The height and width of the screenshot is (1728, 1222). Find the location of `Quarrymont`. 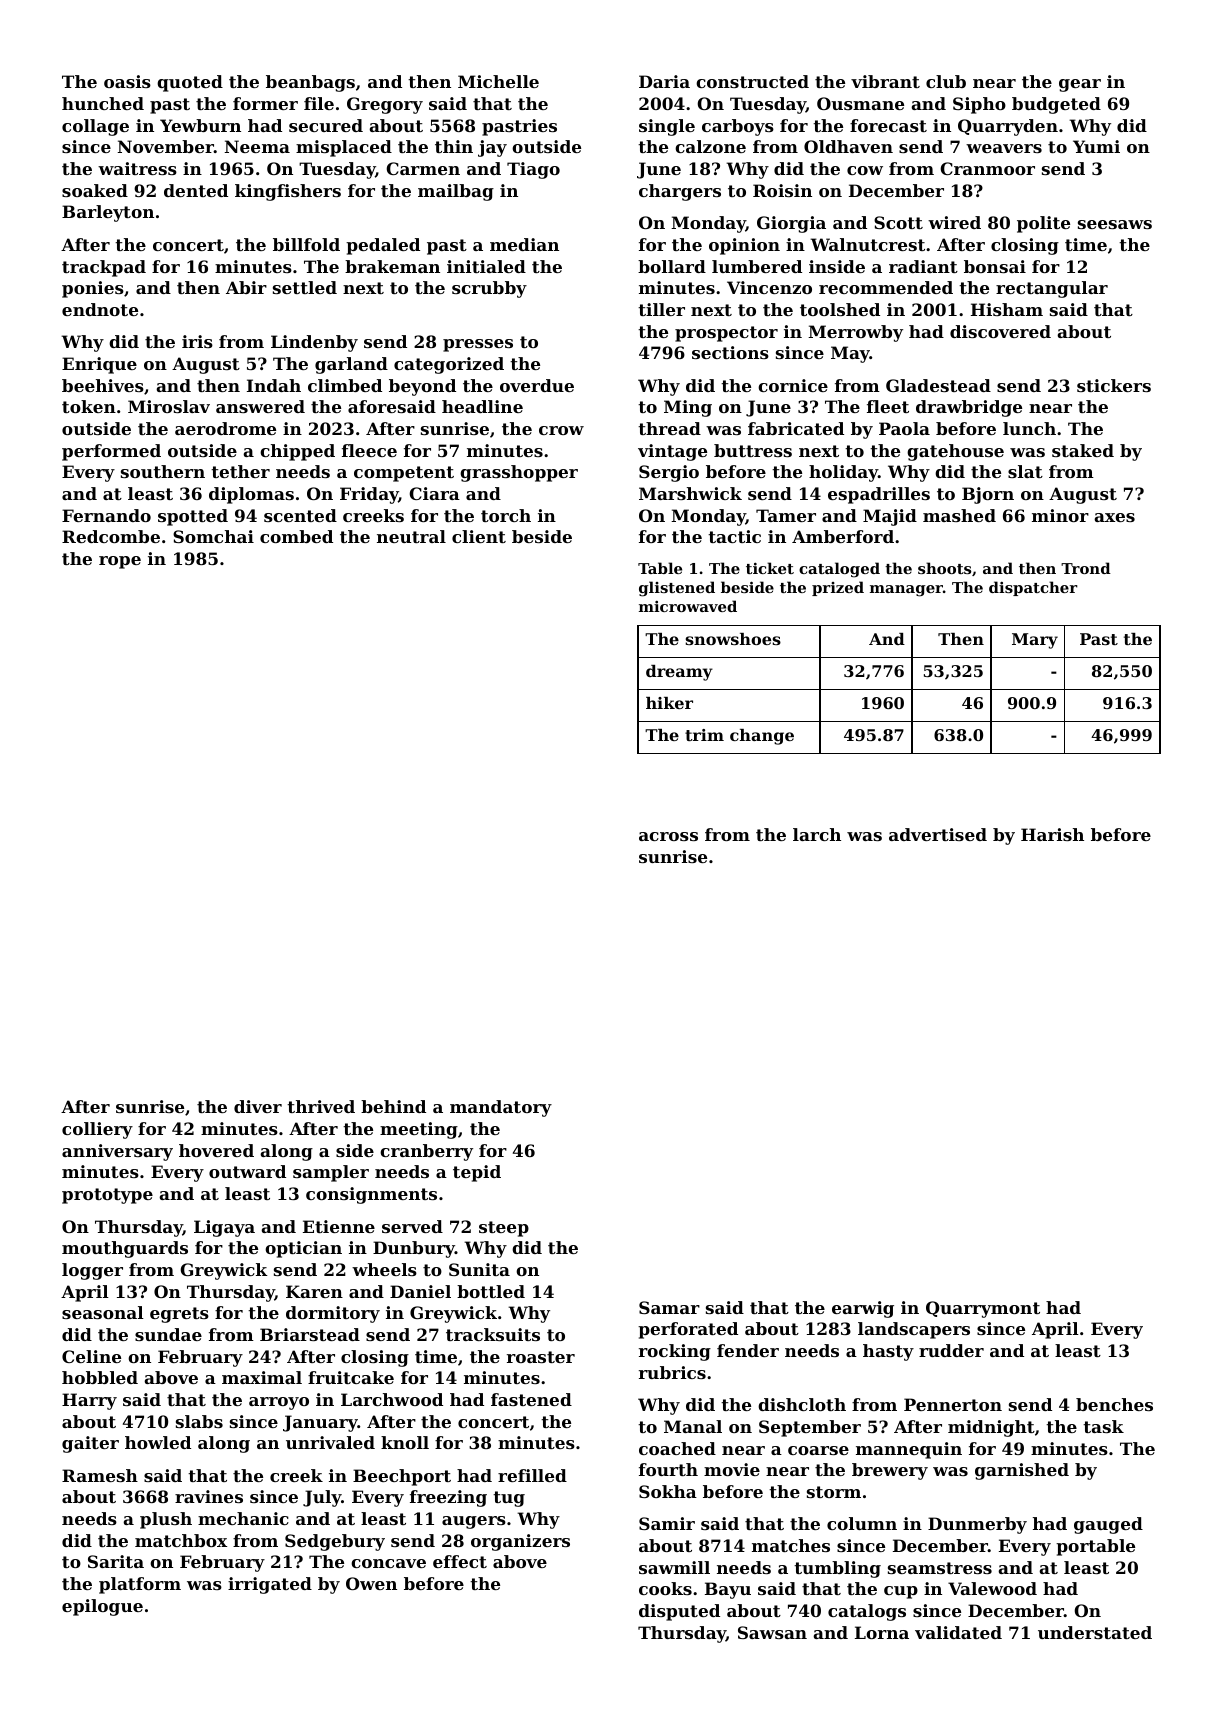

Quarrymont is located at coordinates (983, 1309).
